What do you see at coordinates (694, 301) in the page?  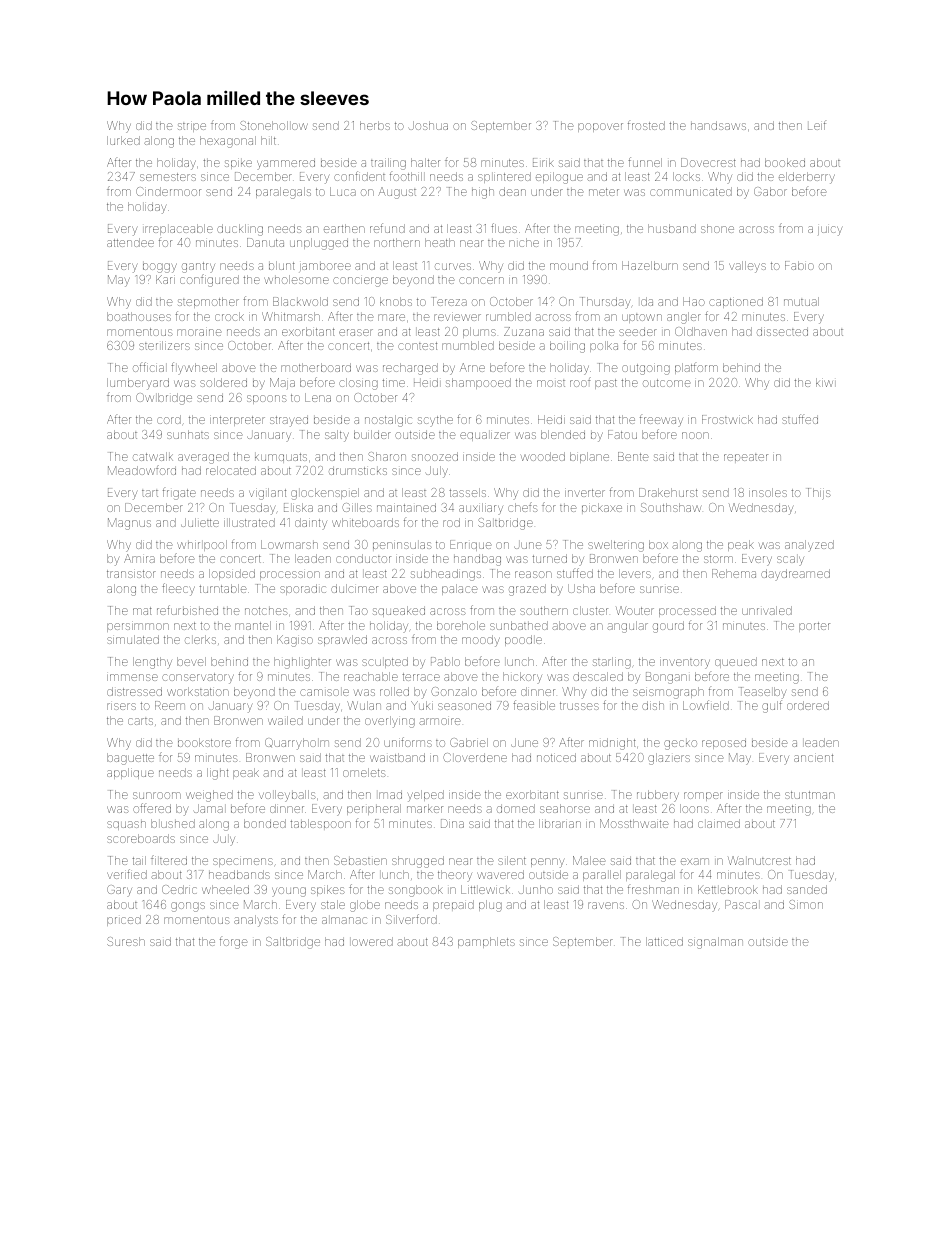 I see `Hao` at bounding box center [694, 301].
